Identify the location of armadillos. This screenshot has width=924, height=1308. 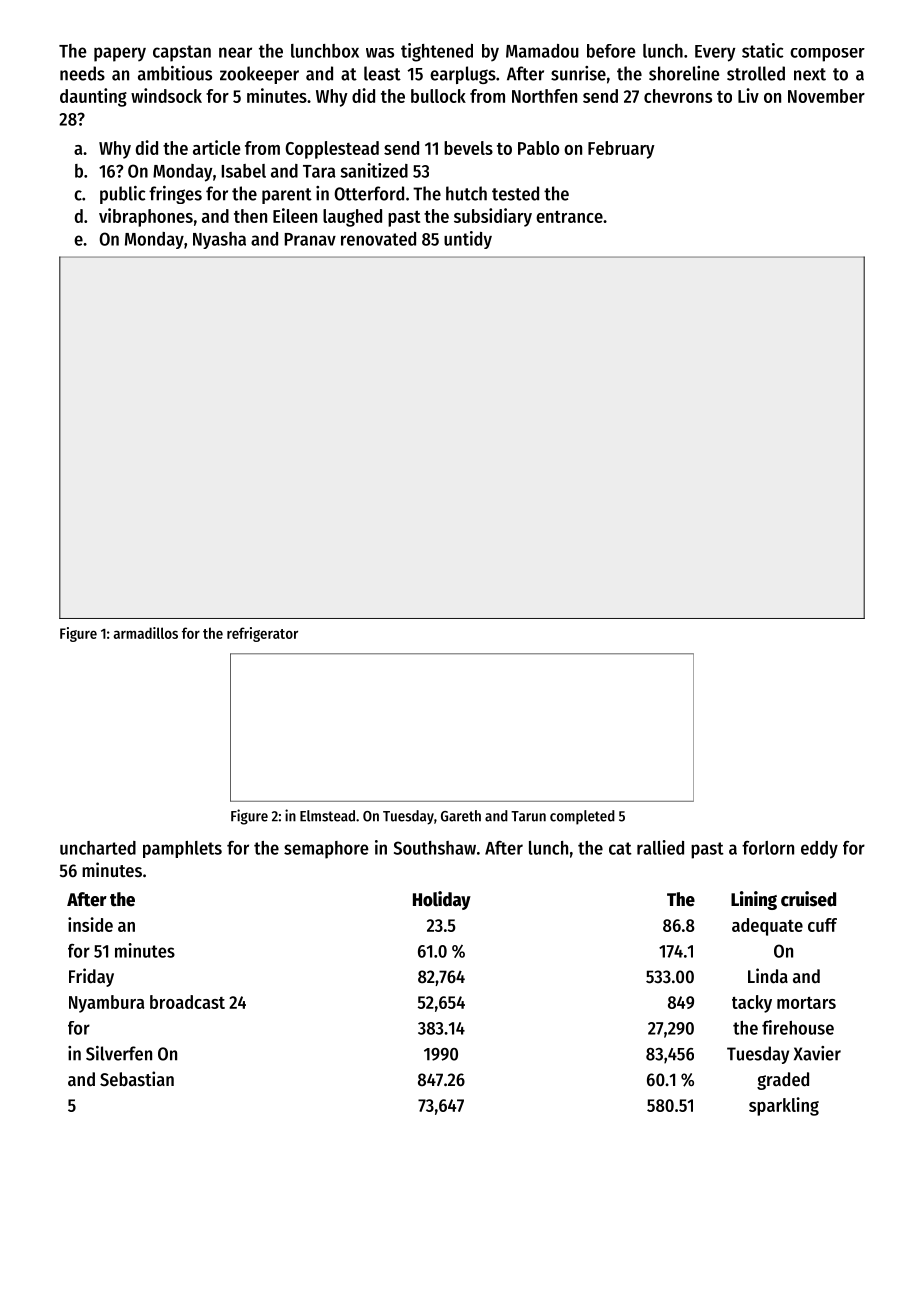
(145, 633).
